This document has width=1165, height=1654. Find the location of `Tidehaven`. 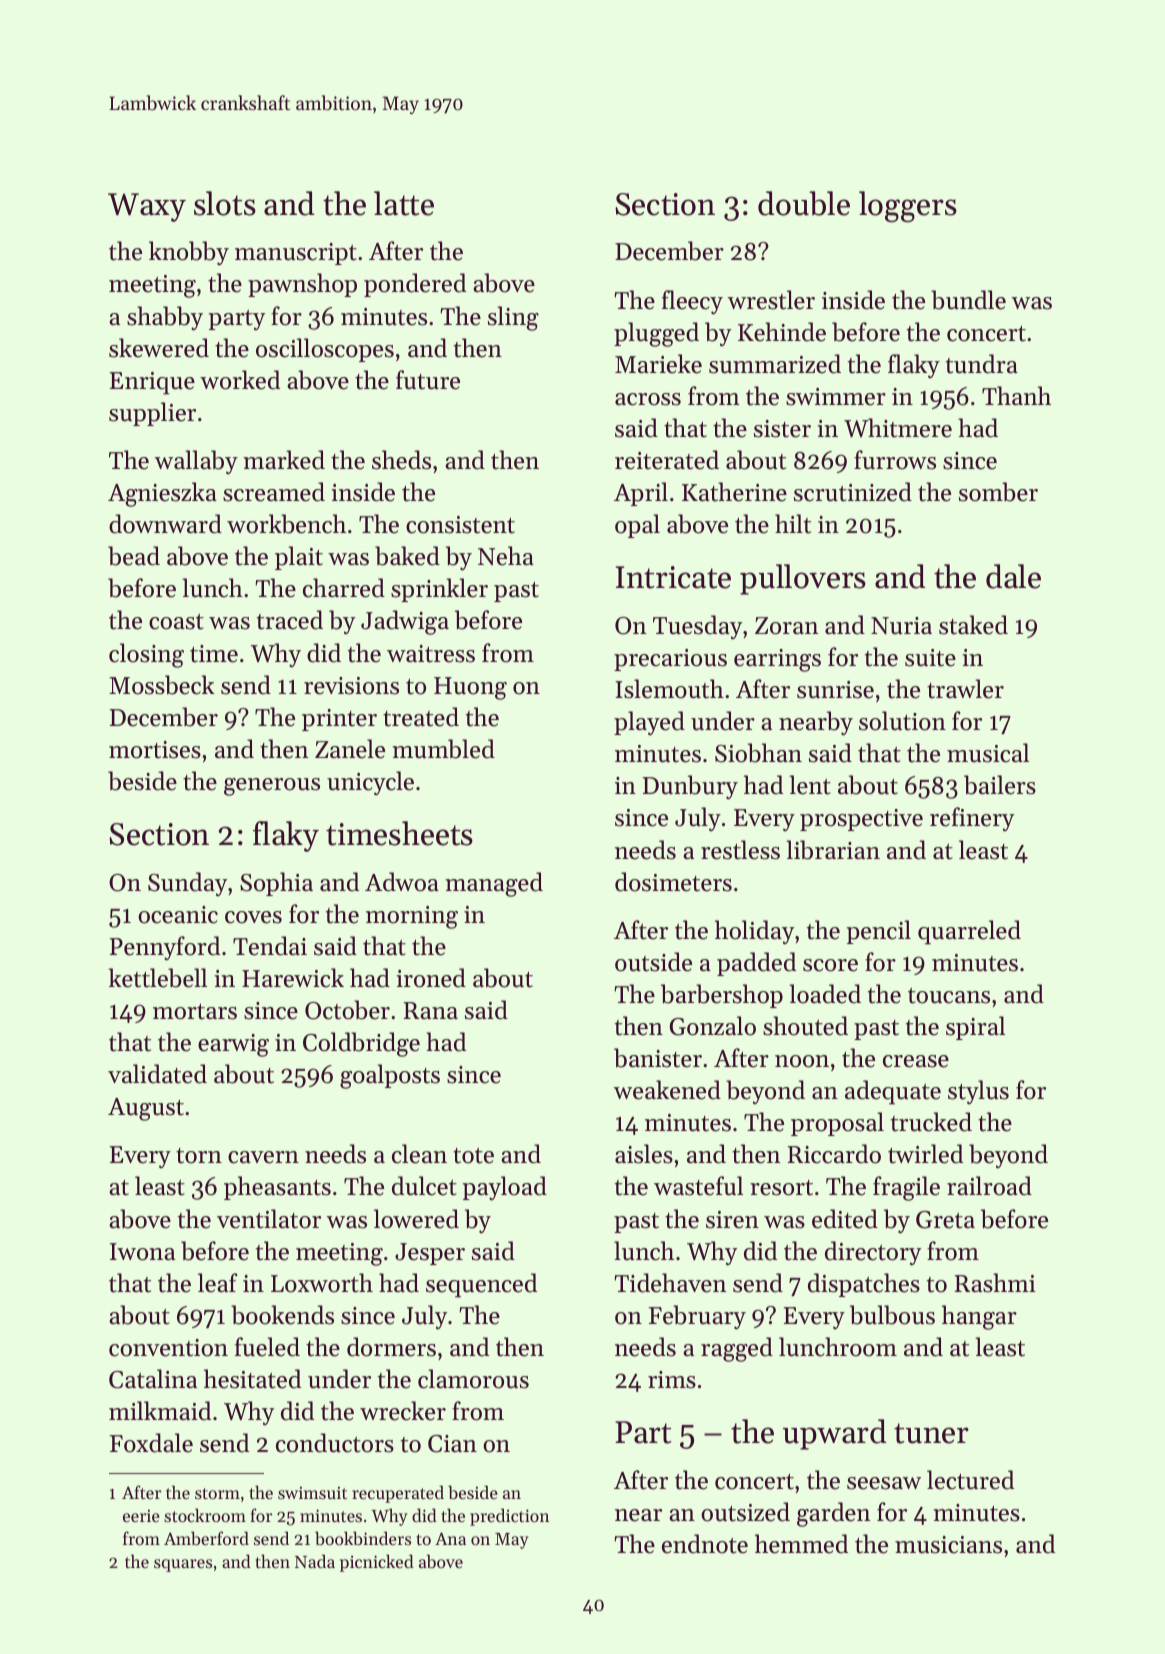

Tidehaven is located at coordinates (670, 1283).
